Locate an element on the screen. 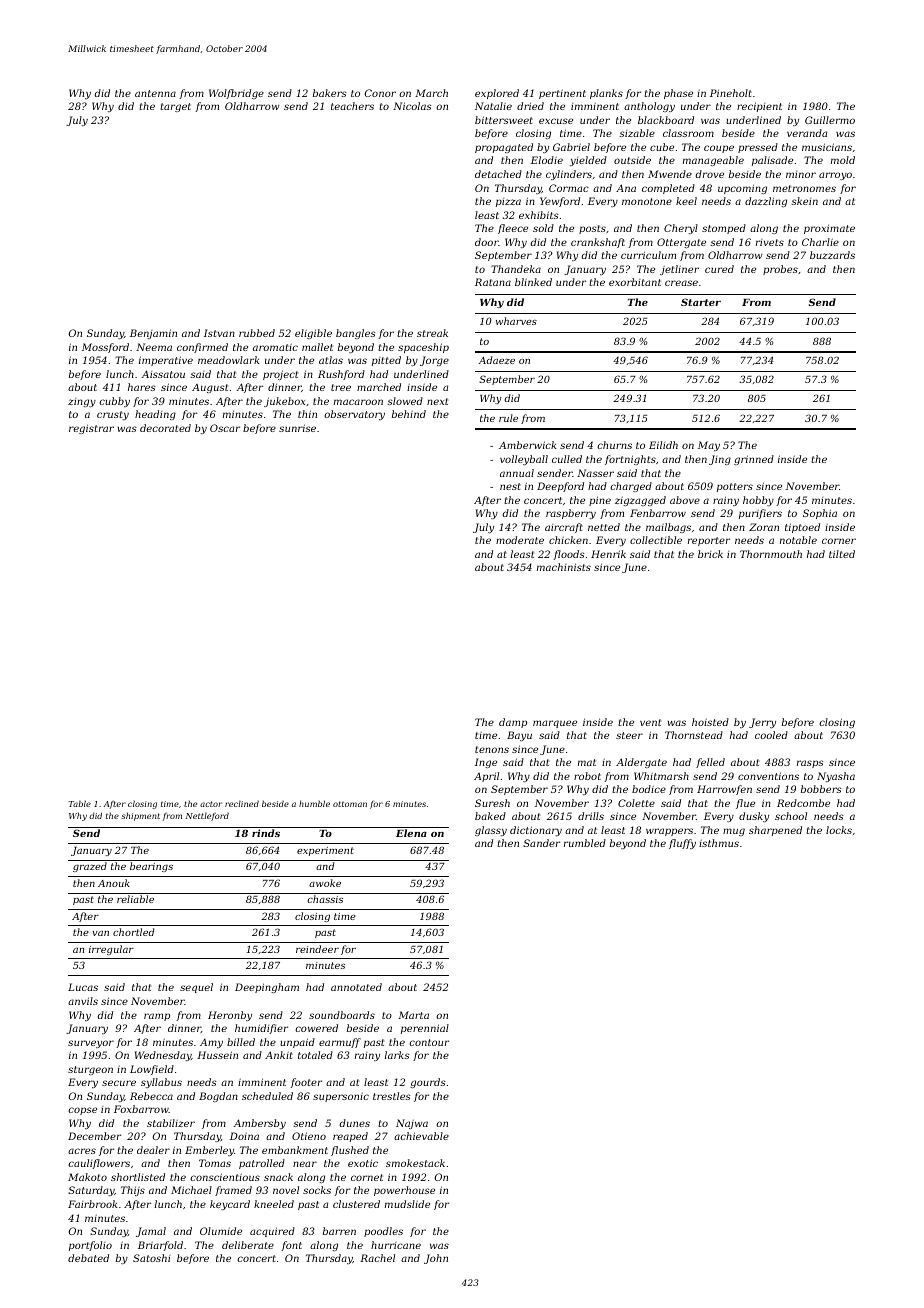 This screenshot has height=1308, width=924. moderate is located at coordinates (520, 540).
